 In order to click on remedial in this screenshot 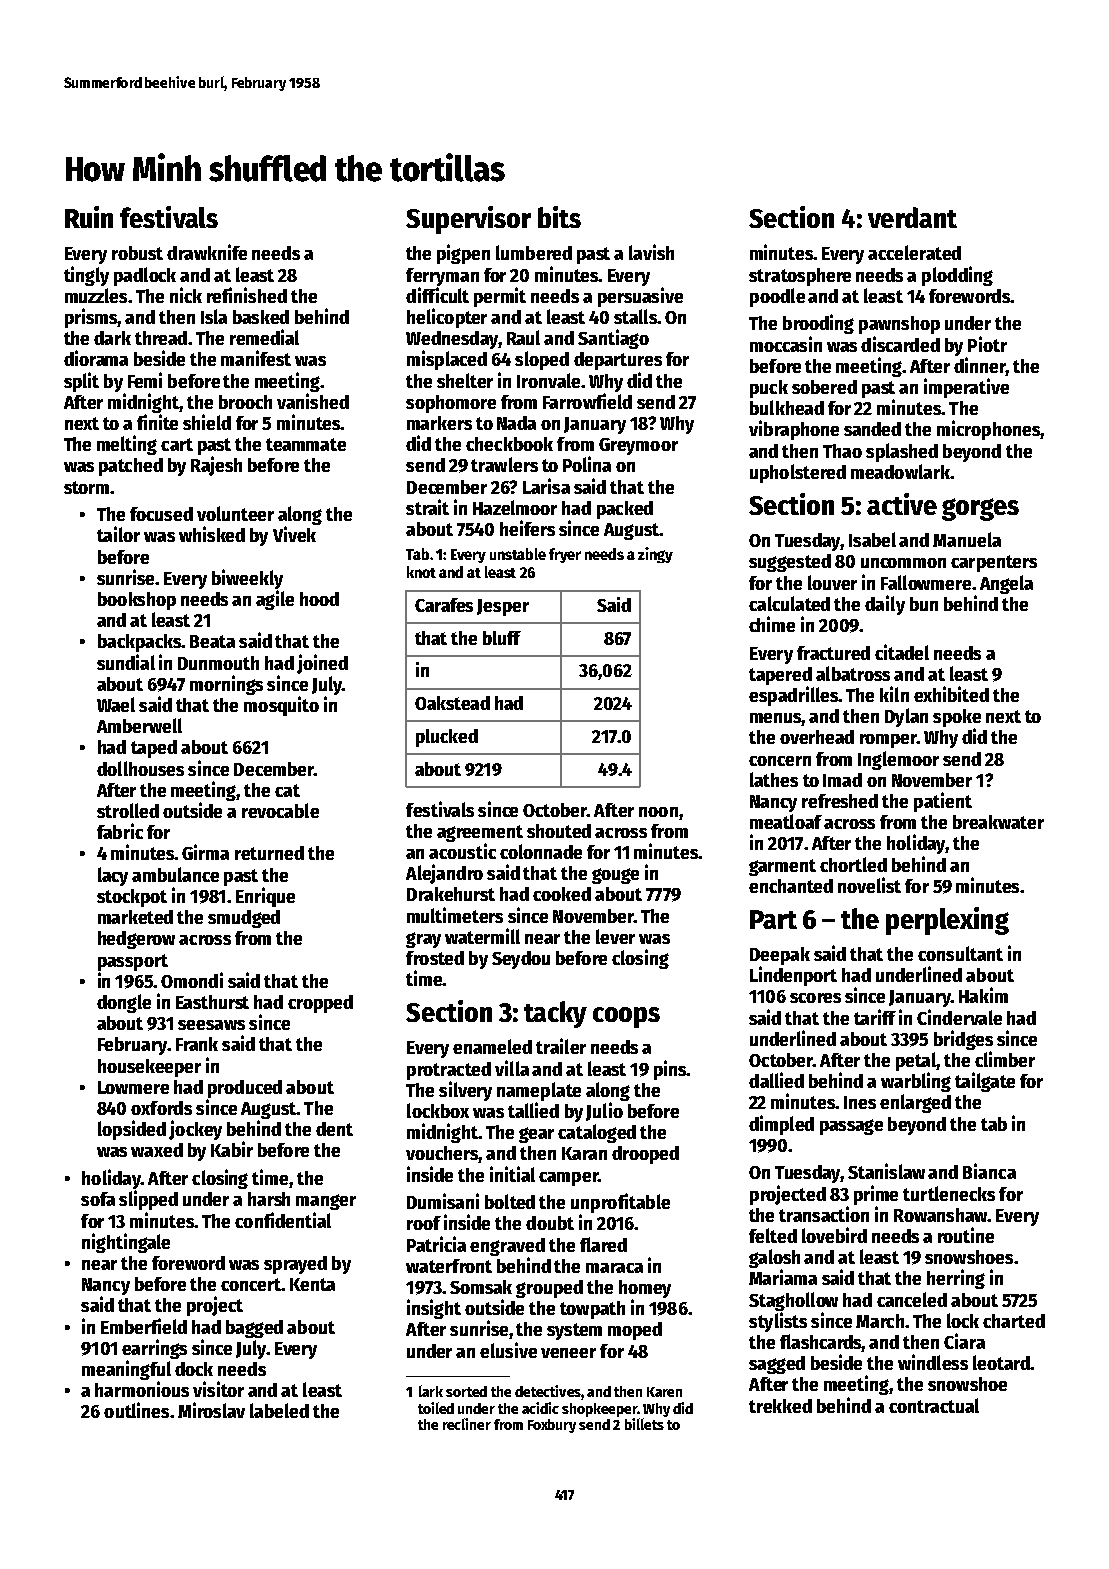, I will do `click(264, 337)`.
